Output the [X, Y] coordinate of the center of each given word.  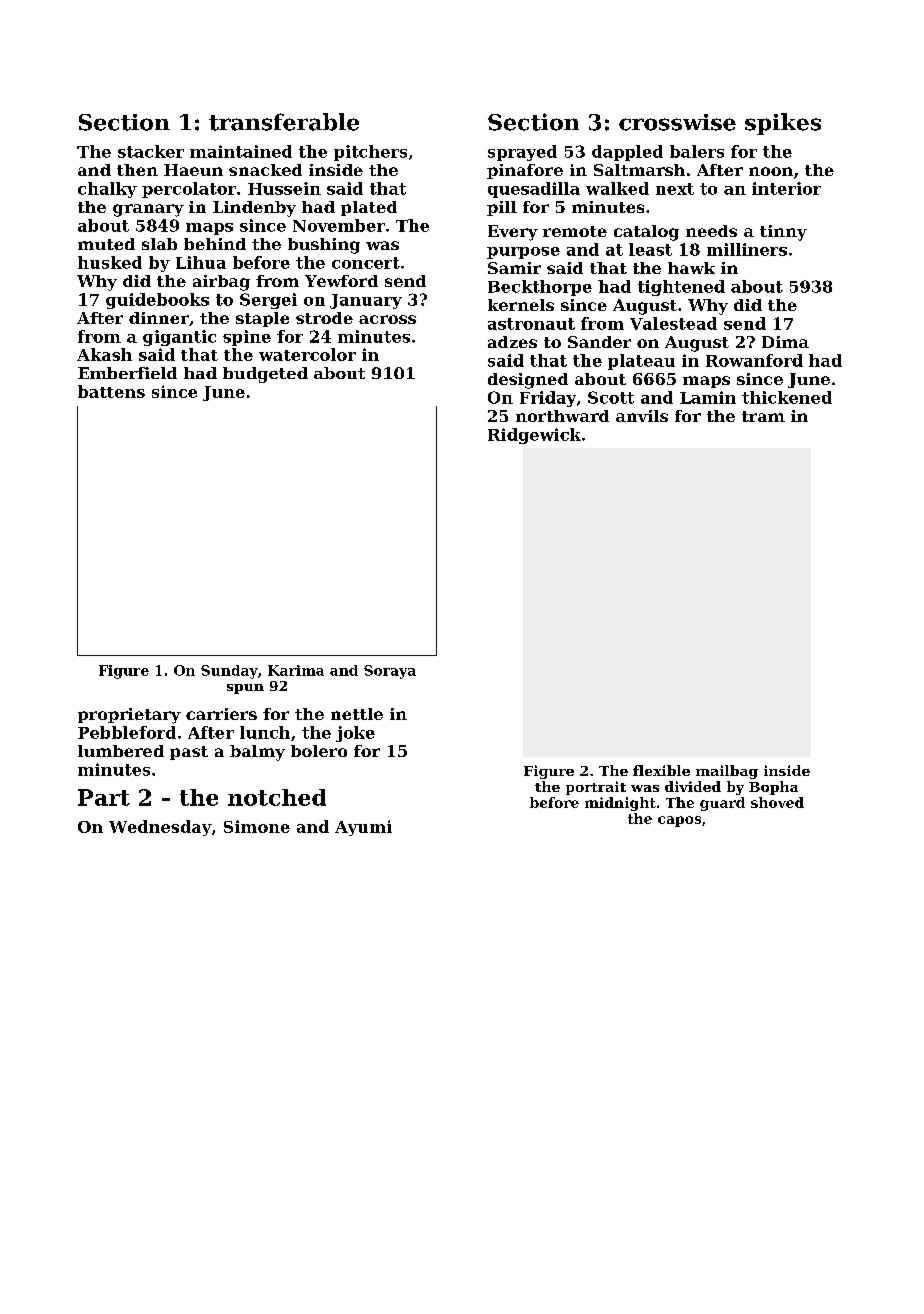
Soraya [390, 672]
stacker [151, 151]
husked [110, 262]
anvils [642, 416]
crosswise [677, 122]
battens [111, 391]
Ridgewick [534, 436]
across [387, 319]
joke [355, 734]
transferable [284, 122]
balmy [257, 753]
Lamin [708, 397]
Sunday [229, 672]
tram [763, 416]
